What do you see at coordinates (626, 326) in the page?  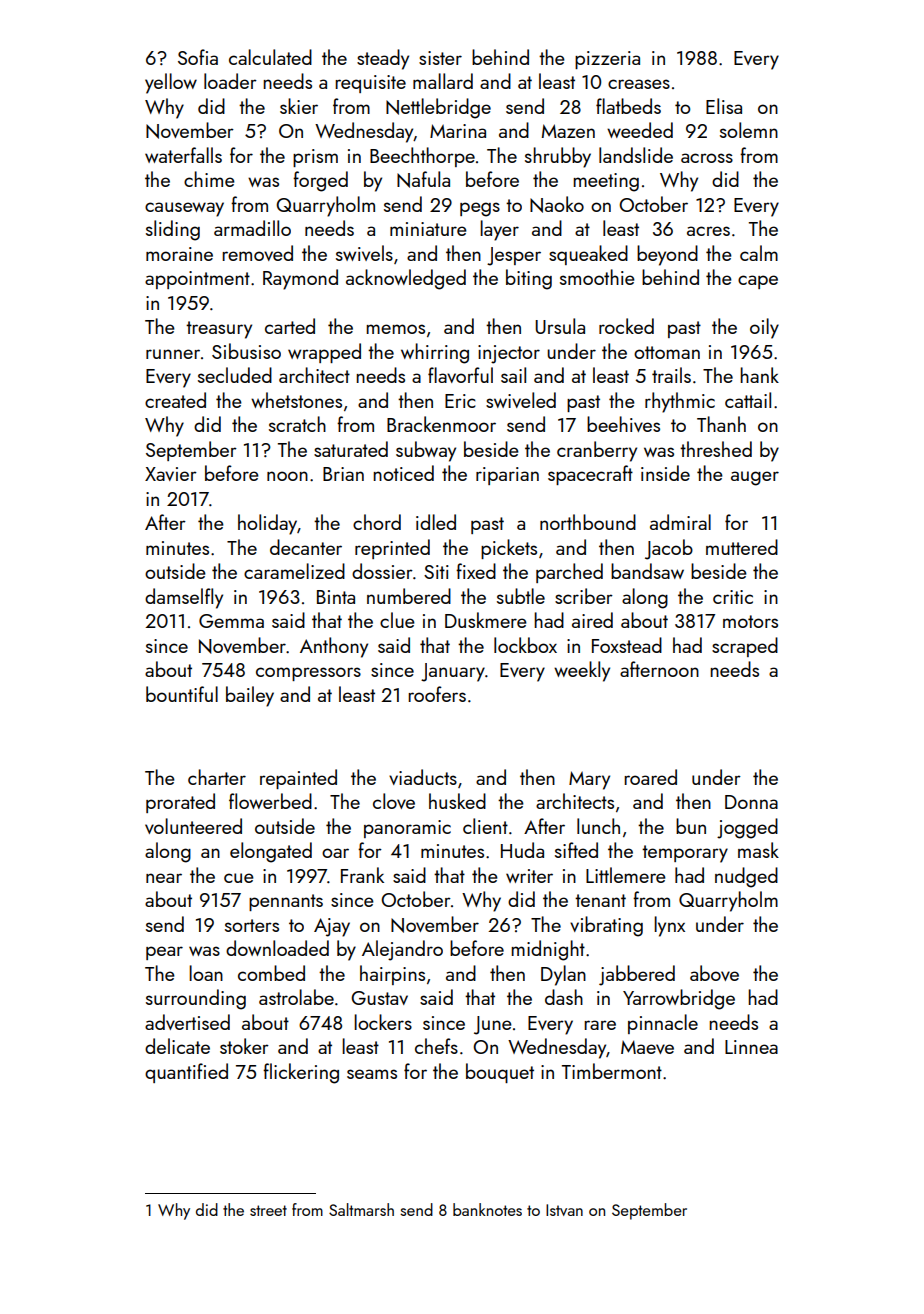 I see `rocked` at bounding box center [626, 326].
